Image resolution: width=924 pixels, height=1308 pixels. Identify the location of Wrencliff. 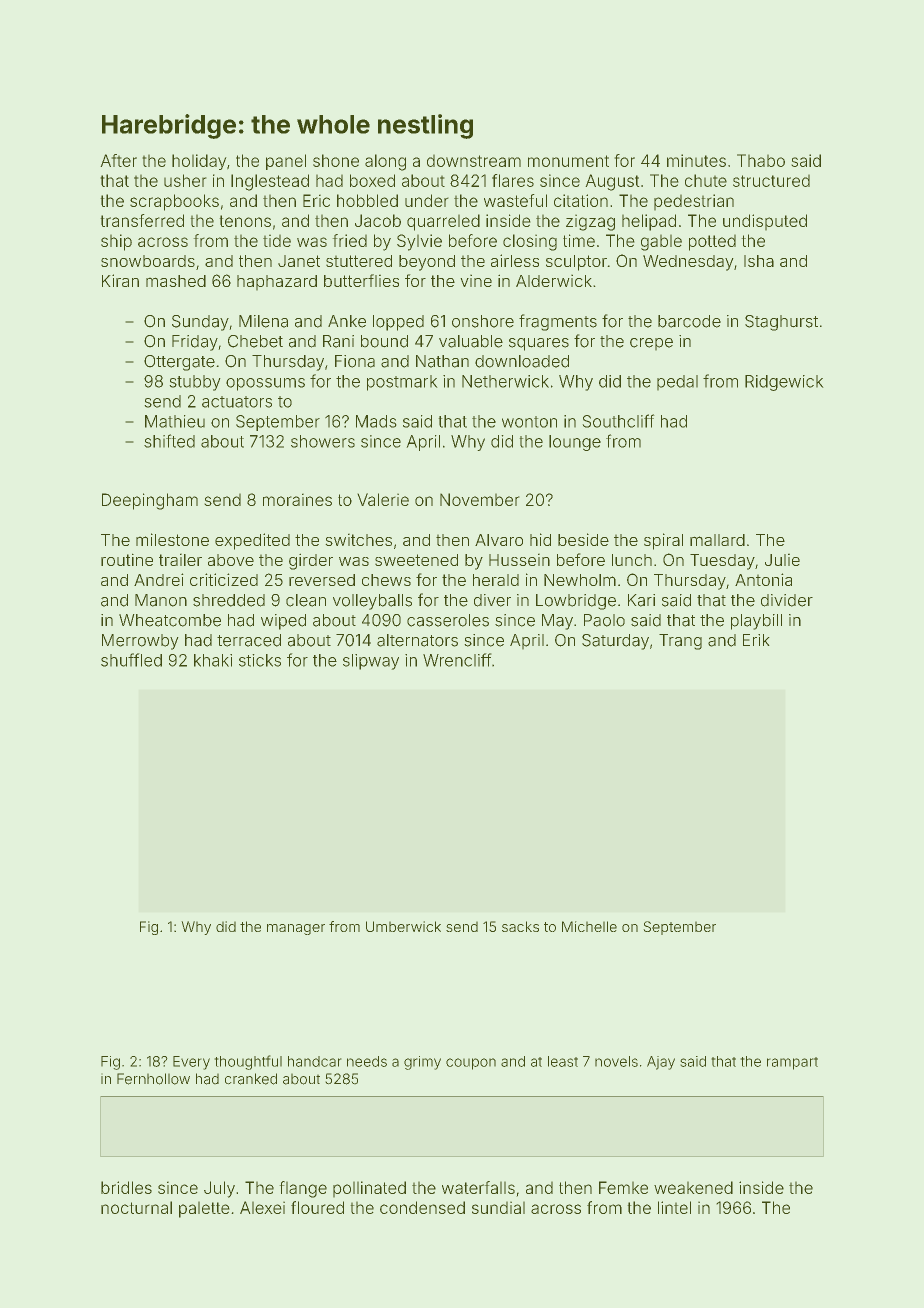
(457, 660).
